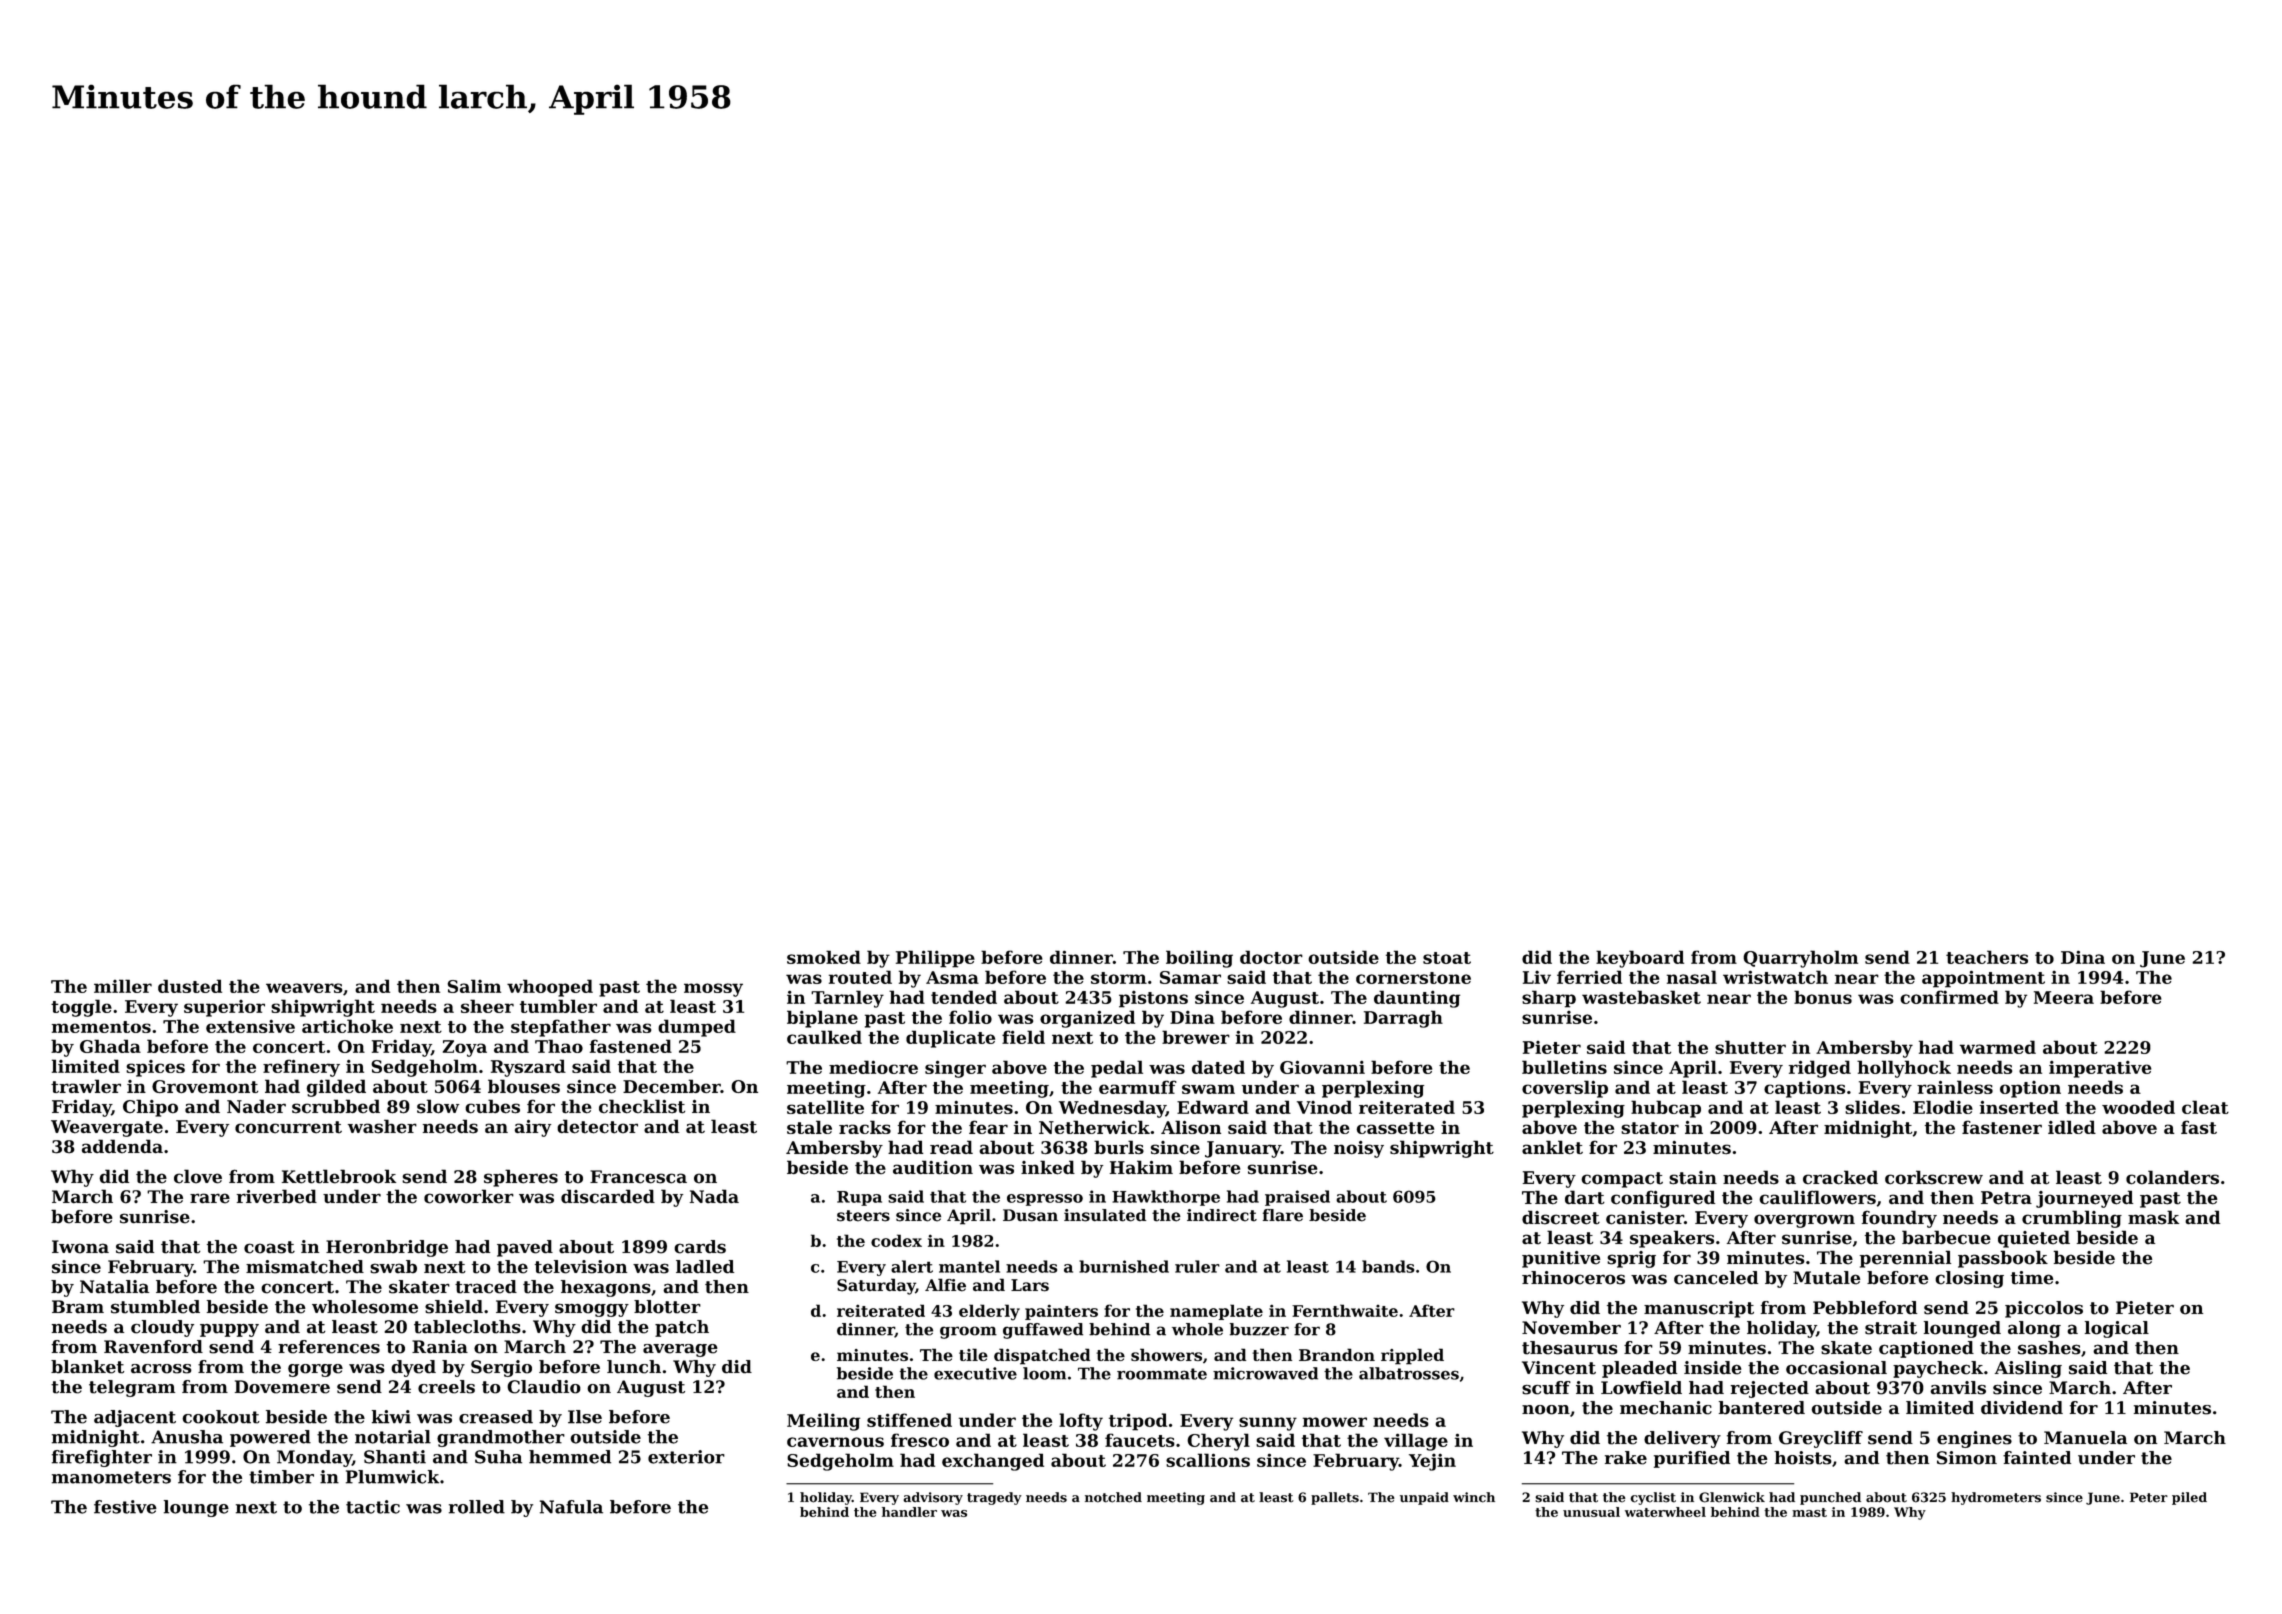  I want to click on Giovanni, so click(1322, 1067).
